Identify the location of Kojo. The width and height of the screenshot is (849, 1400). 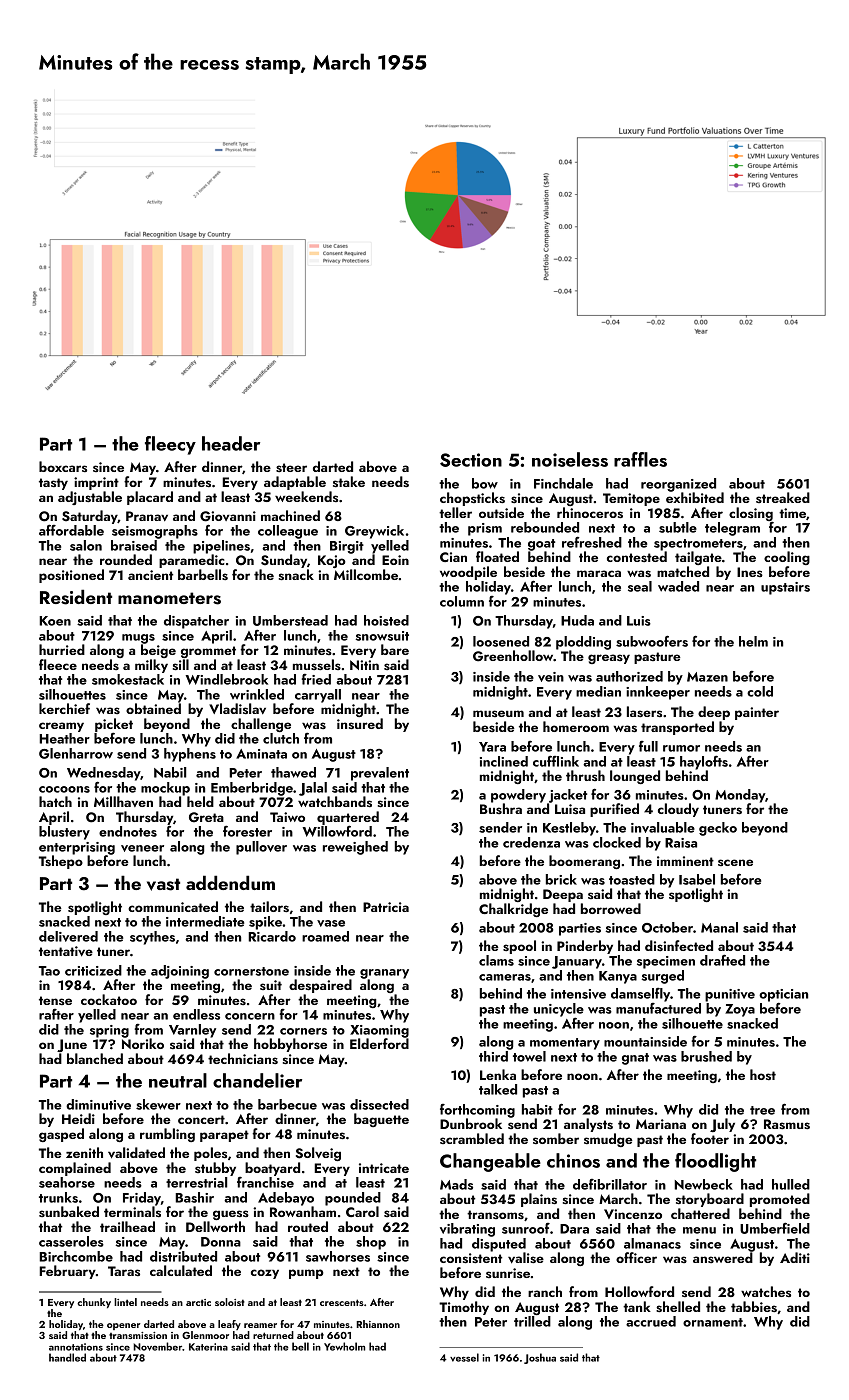
(332, 561).
